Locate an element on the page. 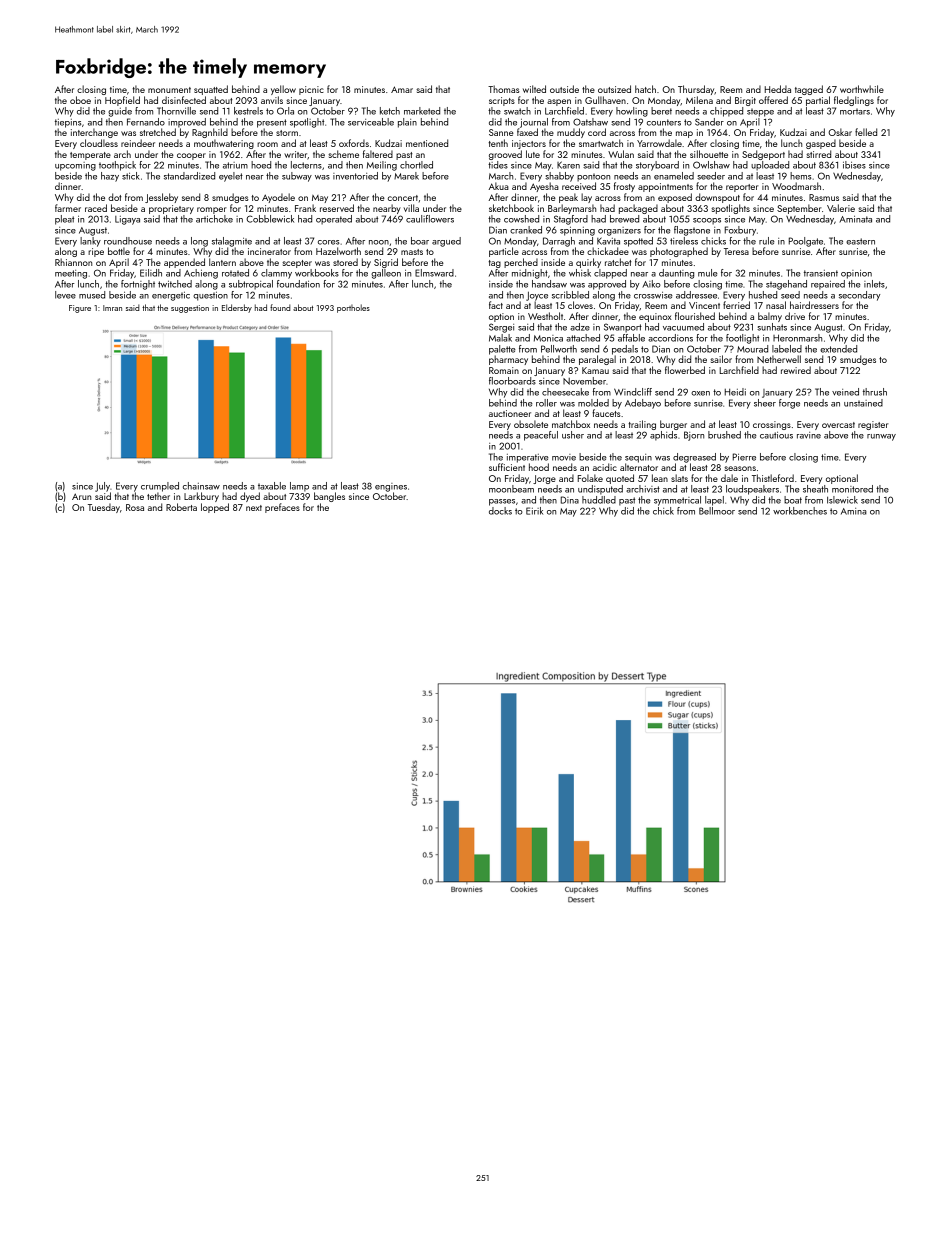 The width and height of the document is (952, 1233). worthwhile is located at coordinates (862, 89).
